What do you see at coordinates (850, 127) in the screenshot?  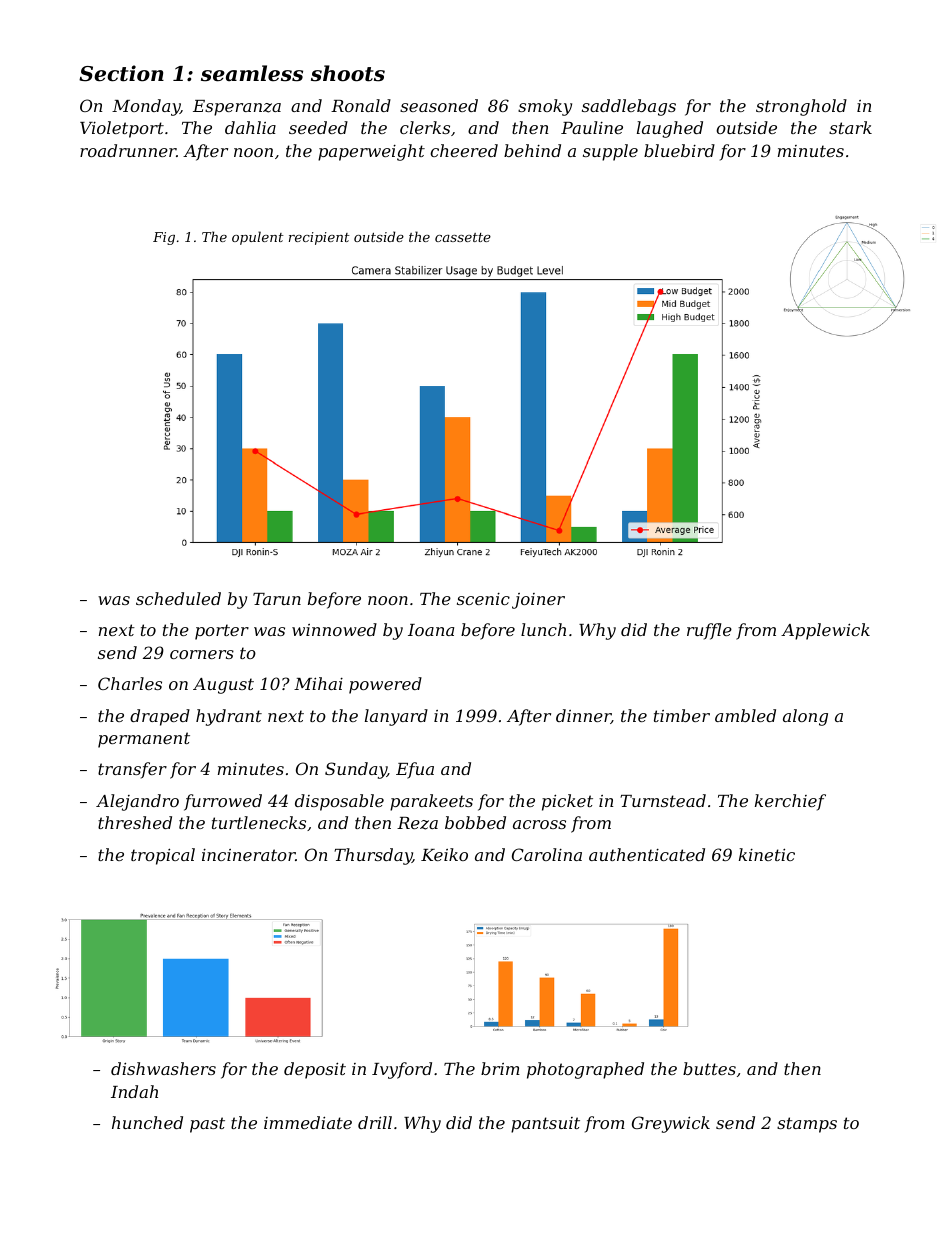 I see `stark` at bounding box center [850, 127].
